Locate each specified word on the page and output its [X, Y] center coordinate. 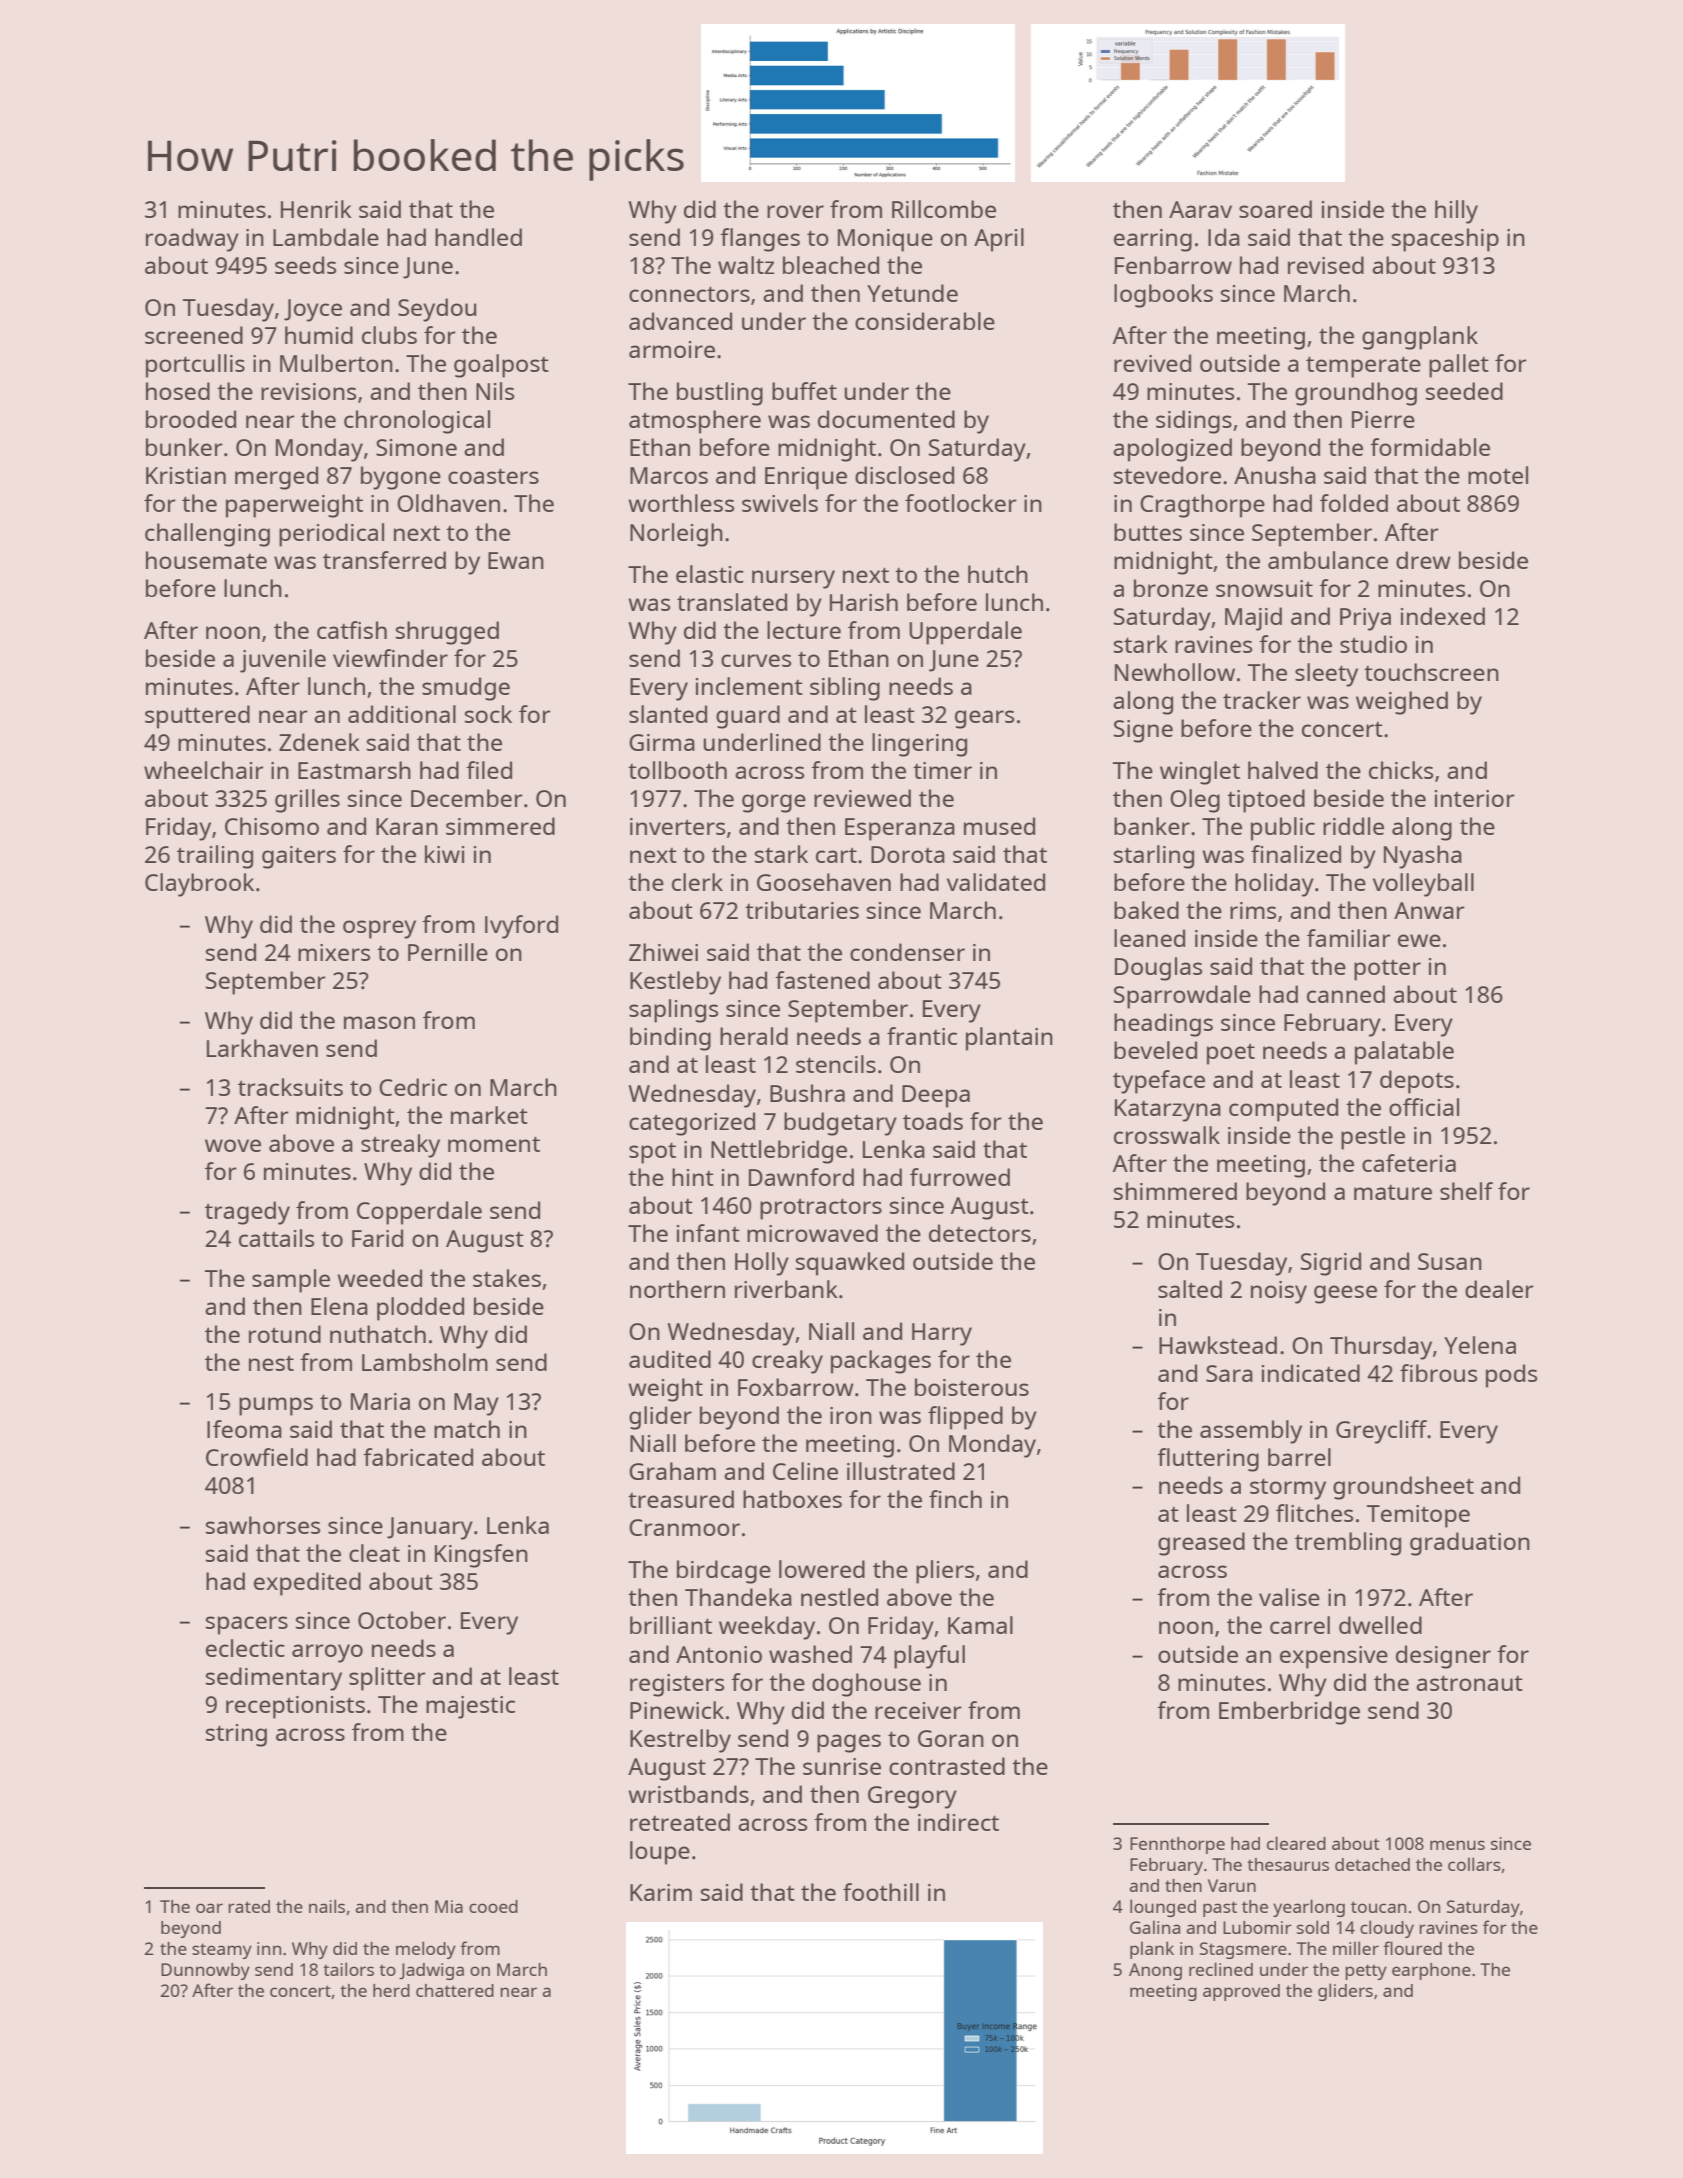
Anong [1155, 1971]
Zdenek [319, 742]
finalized [1296, 854]
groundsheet [1403, 1488]
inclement [749, 686]
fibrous [1438, 1373]
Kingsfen [481, 1556]
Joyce [313, 310]
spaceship [1445, 240]
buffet [804, 391]
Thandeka [738, 1597]
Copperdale [419, 1213]
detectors [980, 1233]
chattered [455, 1990]
